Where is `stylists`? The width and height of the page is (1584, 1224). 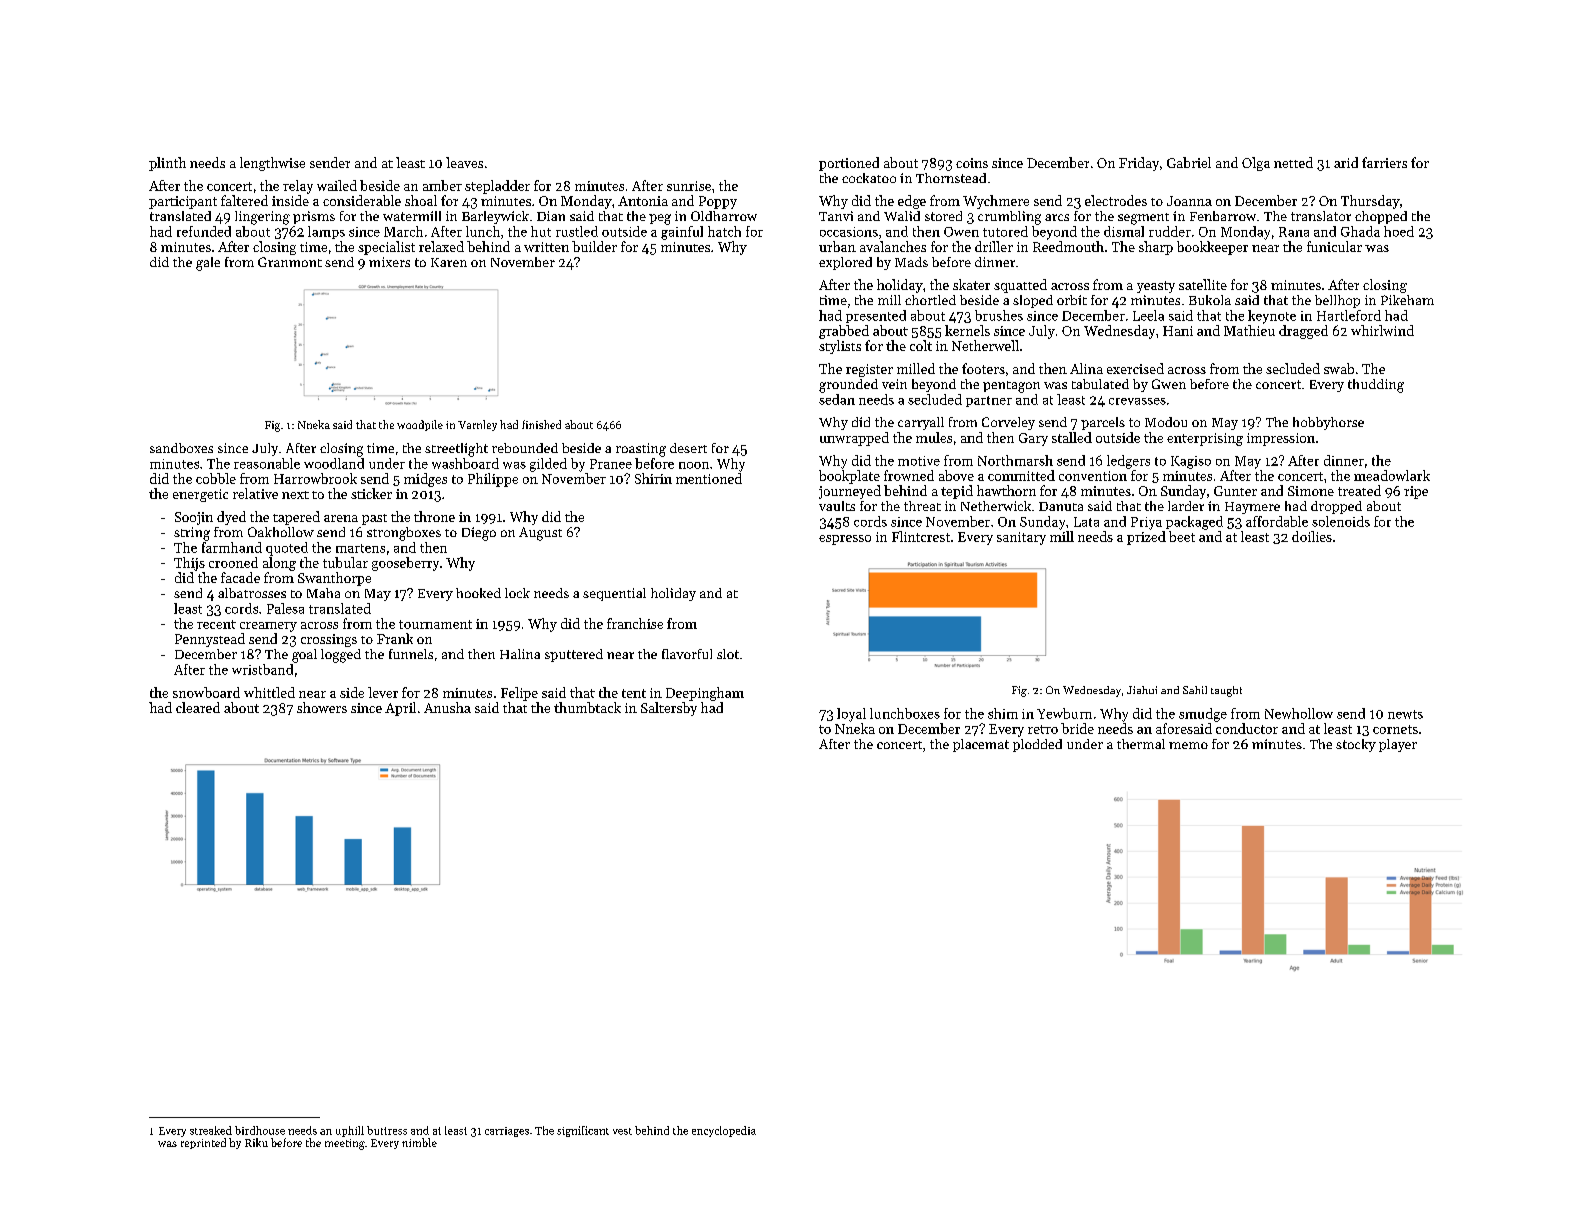 stylists is located at coordinates (840, 347).
